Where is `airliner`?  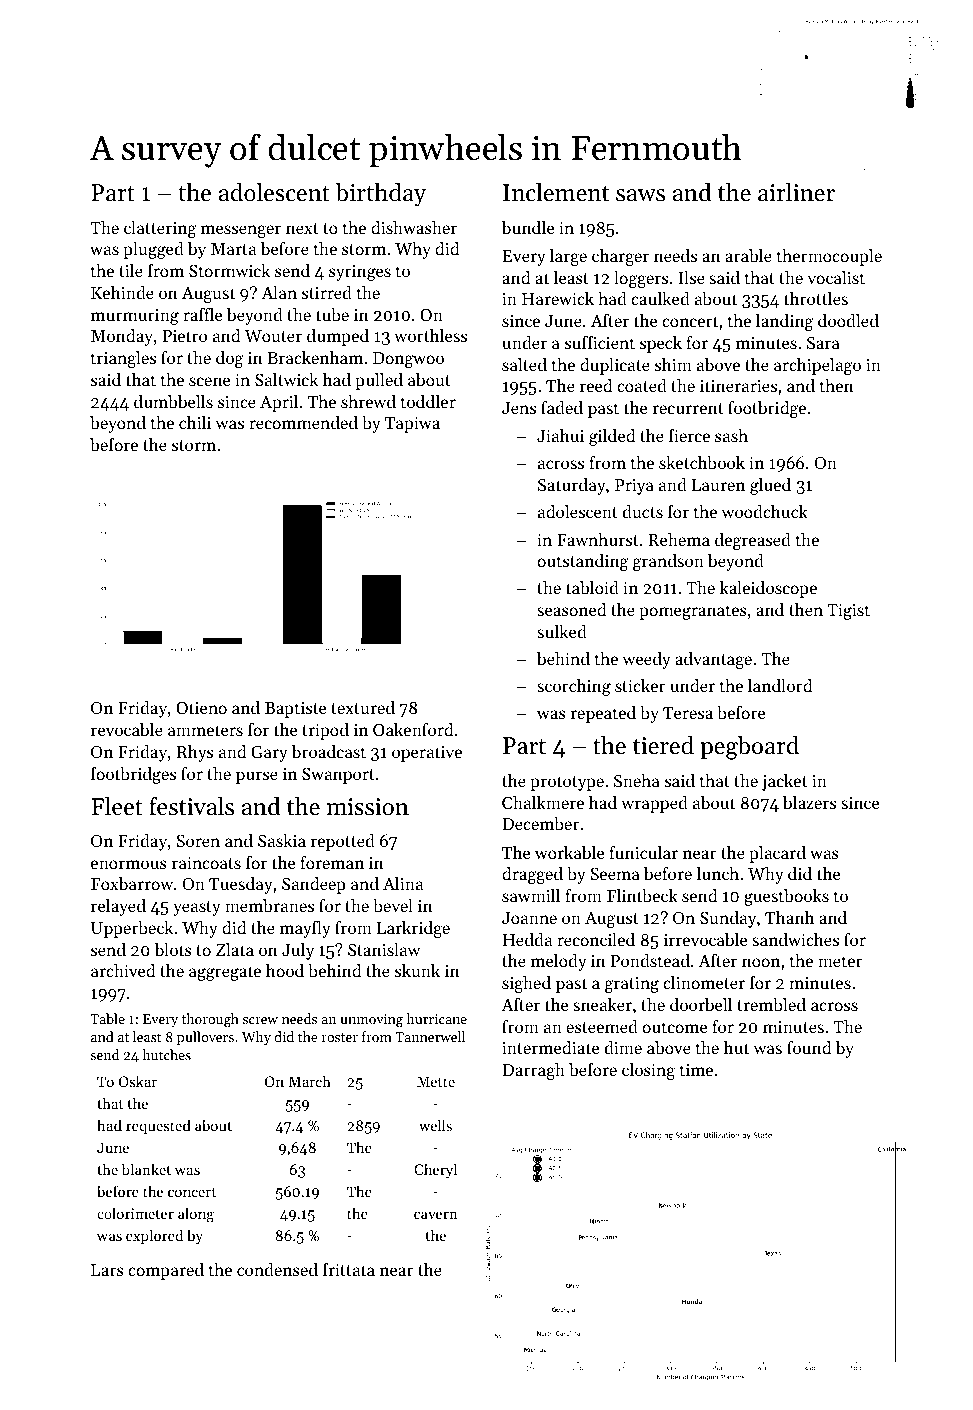
airliner is located at coordinates (796, 192).
